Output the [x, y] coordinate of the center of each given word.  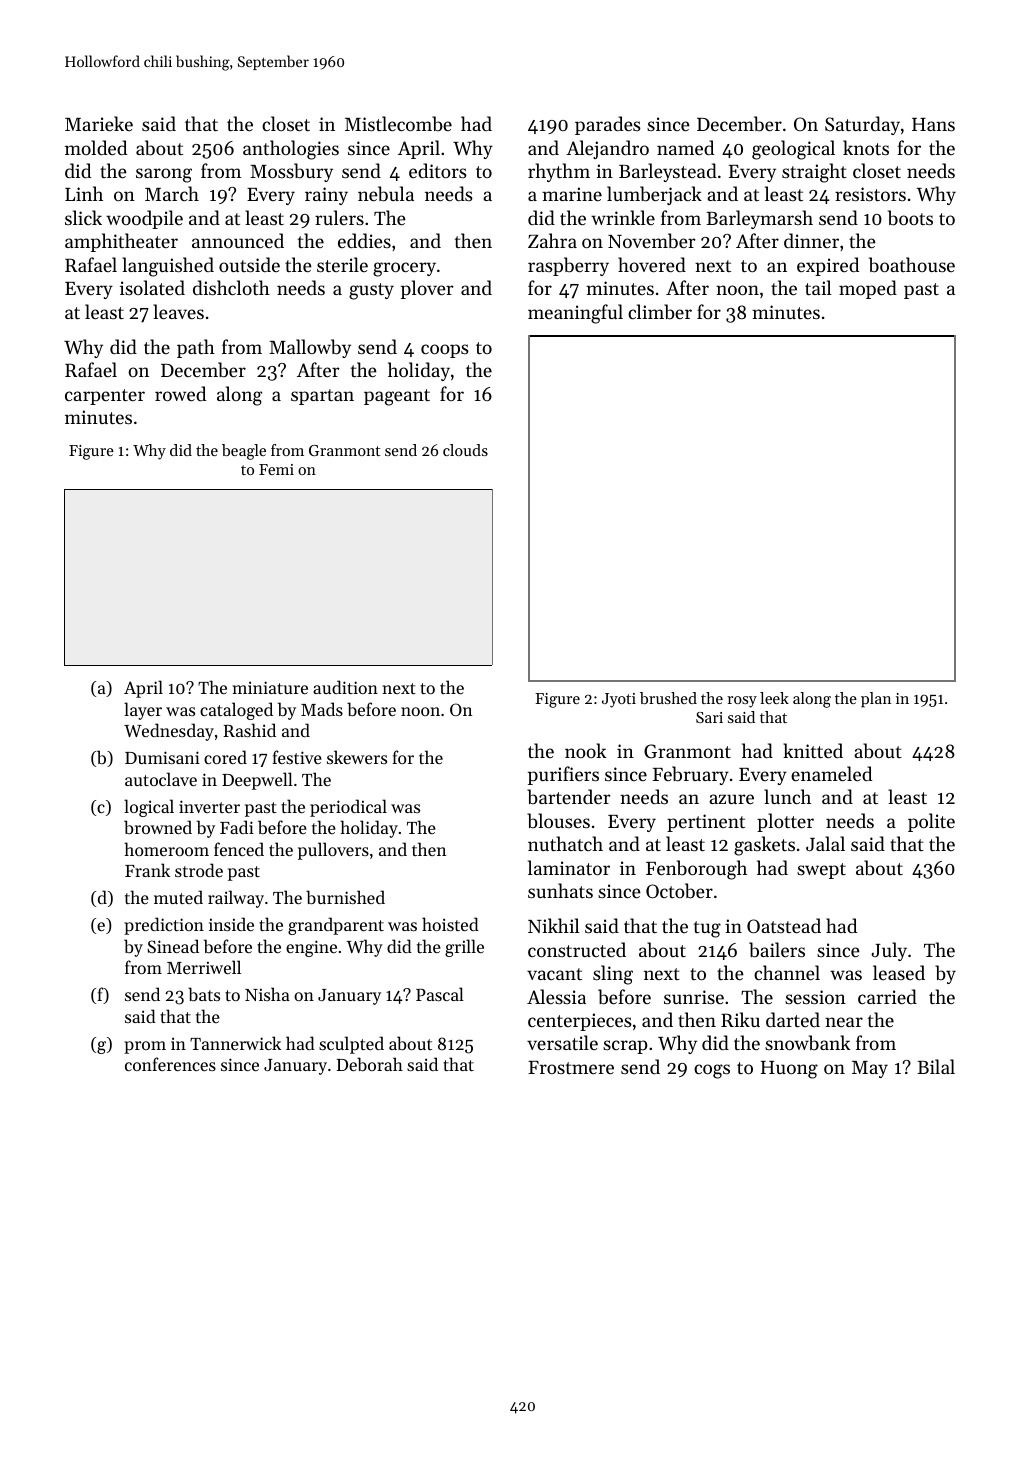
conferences [170, 1064]
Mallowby [310, 348]
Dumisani [162, 757]
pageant [397, 397]
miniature [270, 687]
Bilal [936, 1066]
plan [876, 700]
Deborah [370, 1064]
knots [866, 147]
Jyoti [619, 700]
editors [438, 170]
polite [931, 822]
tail [818, 287]
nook [585, 750]
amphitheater [121, 242]
